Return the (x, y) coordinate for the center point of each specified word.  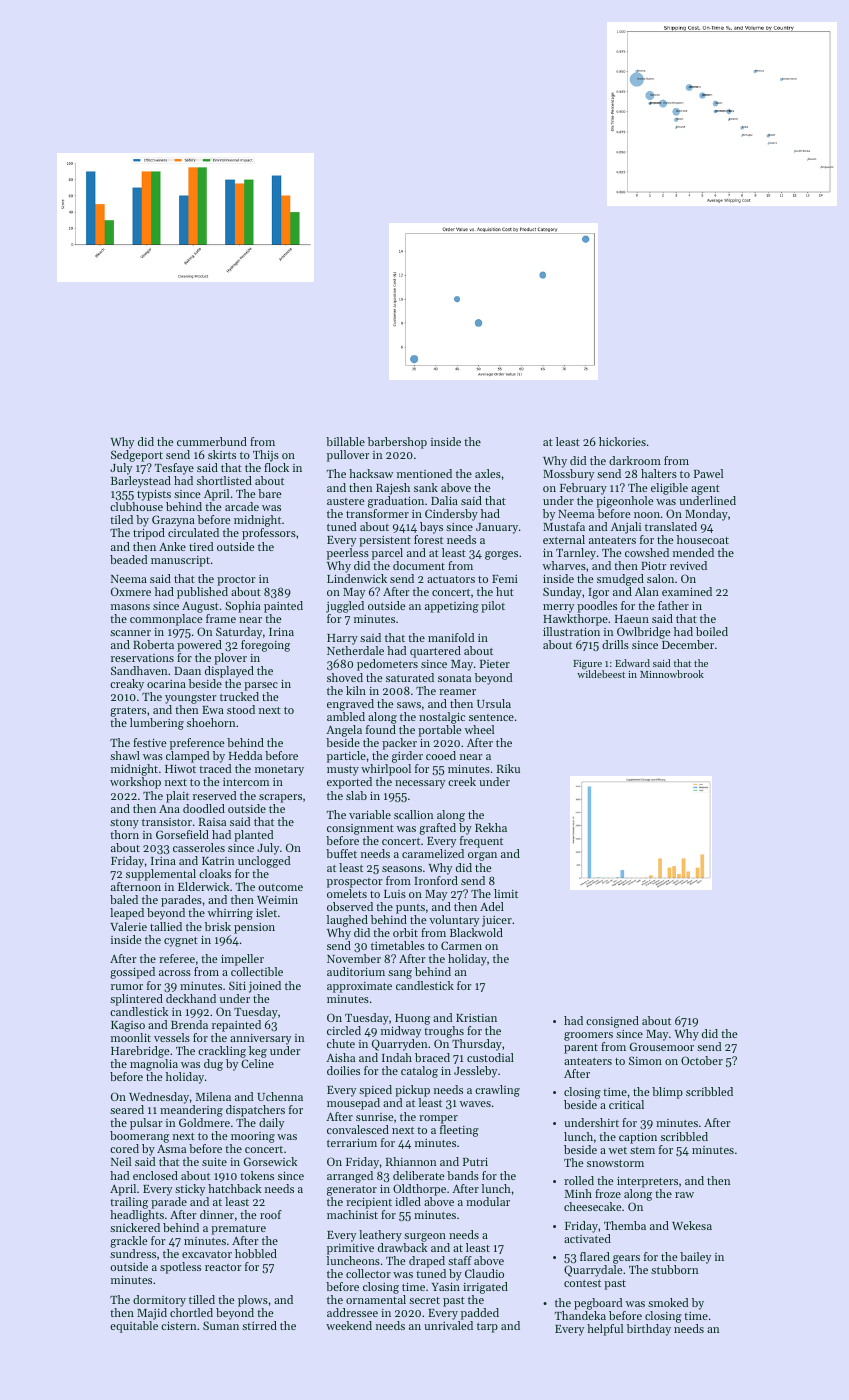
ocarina (166, 684)
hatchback (234, 1188)
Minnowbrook (672, 674)
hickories (622, 441)
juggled (345, 607)
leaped (127, 914)
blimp (667, 1093)
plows (253, 1301)
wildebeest (601, 674)
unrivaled (448, 1325)
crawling (497, 1091)
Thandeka (580, 1315)
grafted (437, 829)
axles (488, 473)
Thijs (266, 456)
